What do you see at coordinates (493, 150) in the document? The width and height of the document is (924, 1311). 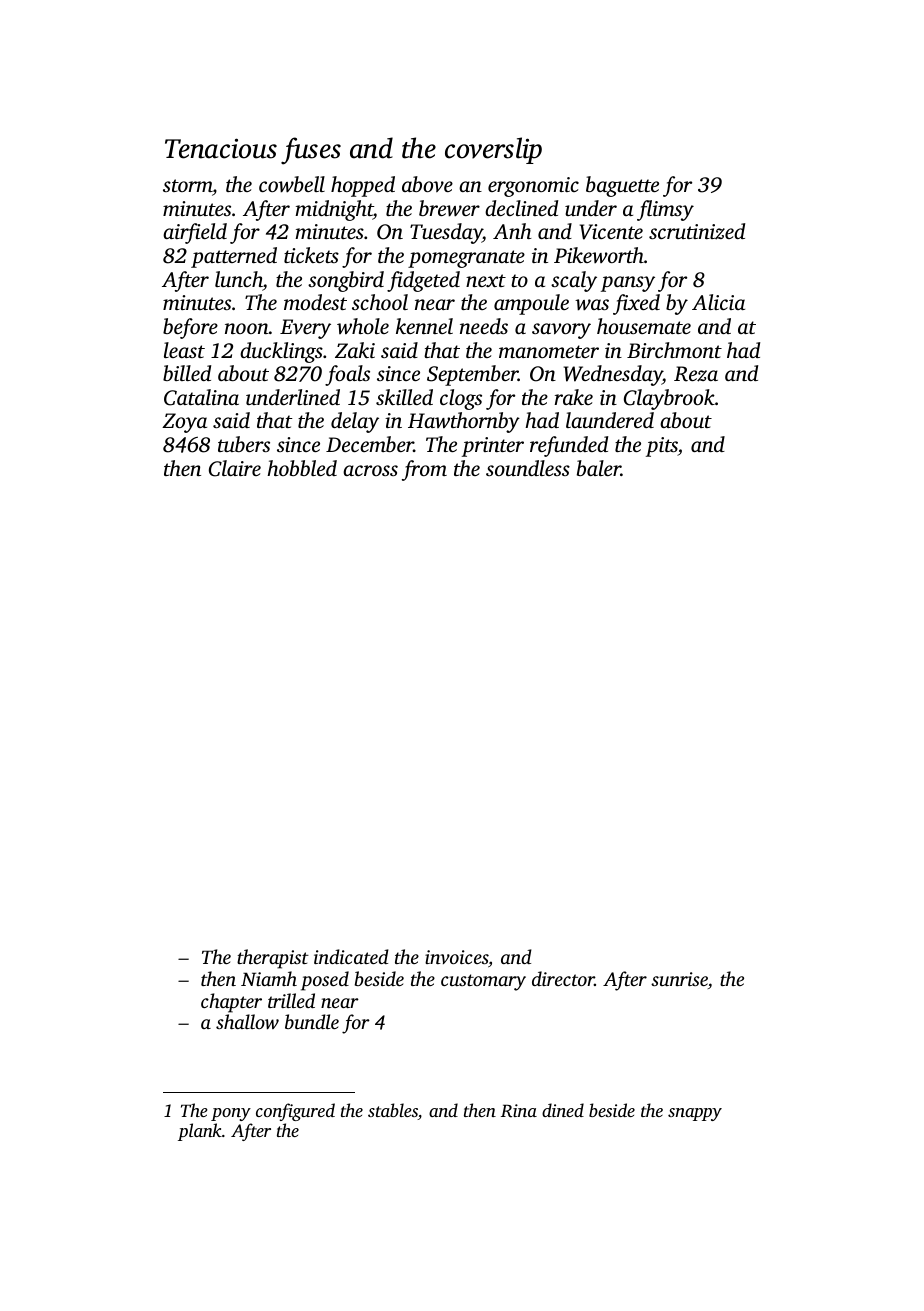 I see `coverslip` at bounding box center [493, 150].
